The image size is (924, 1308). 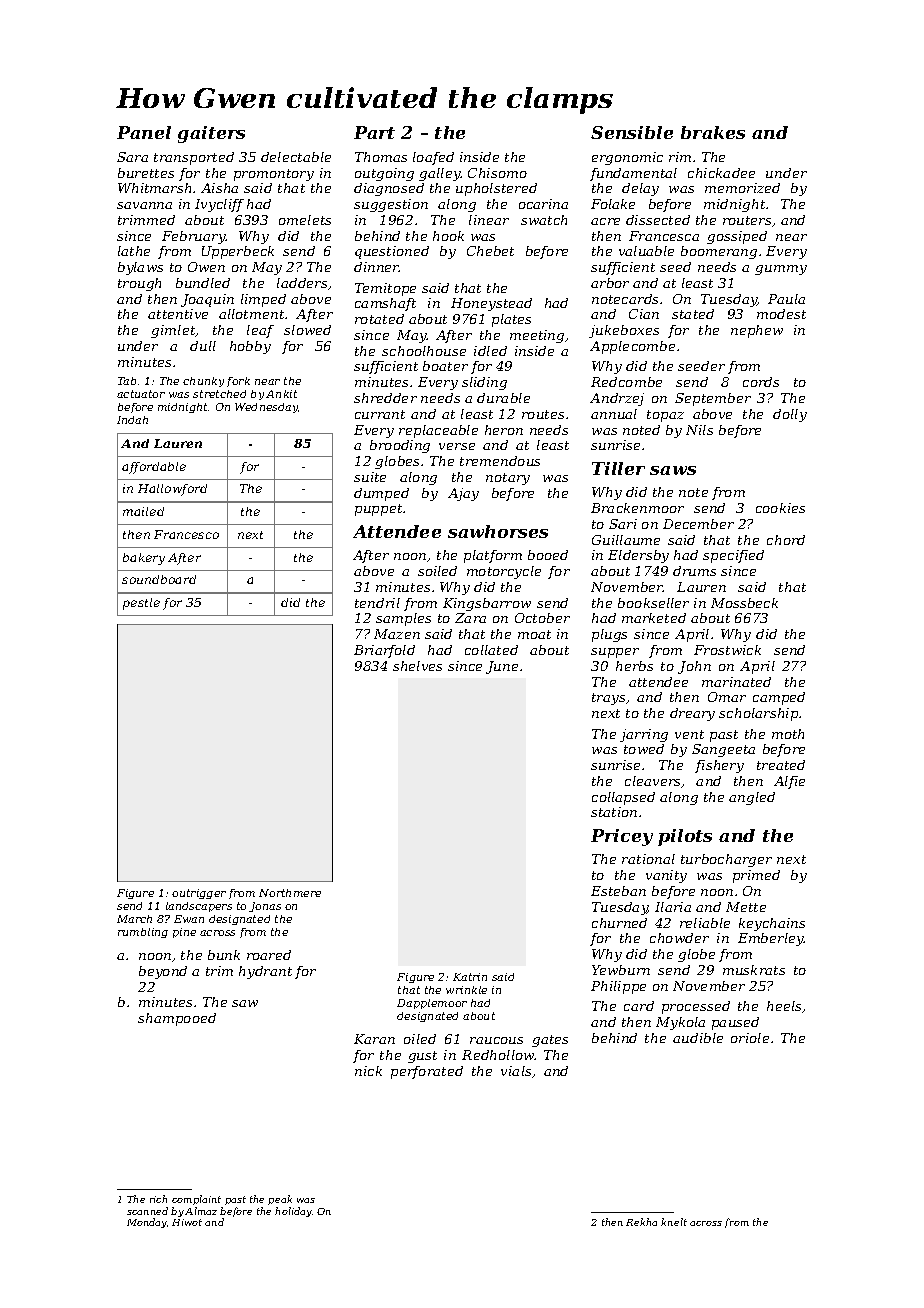 What do you see at coordinates (622, 837) in the screenshot?
I see `Pricey` at bounding box center [622, 837].
